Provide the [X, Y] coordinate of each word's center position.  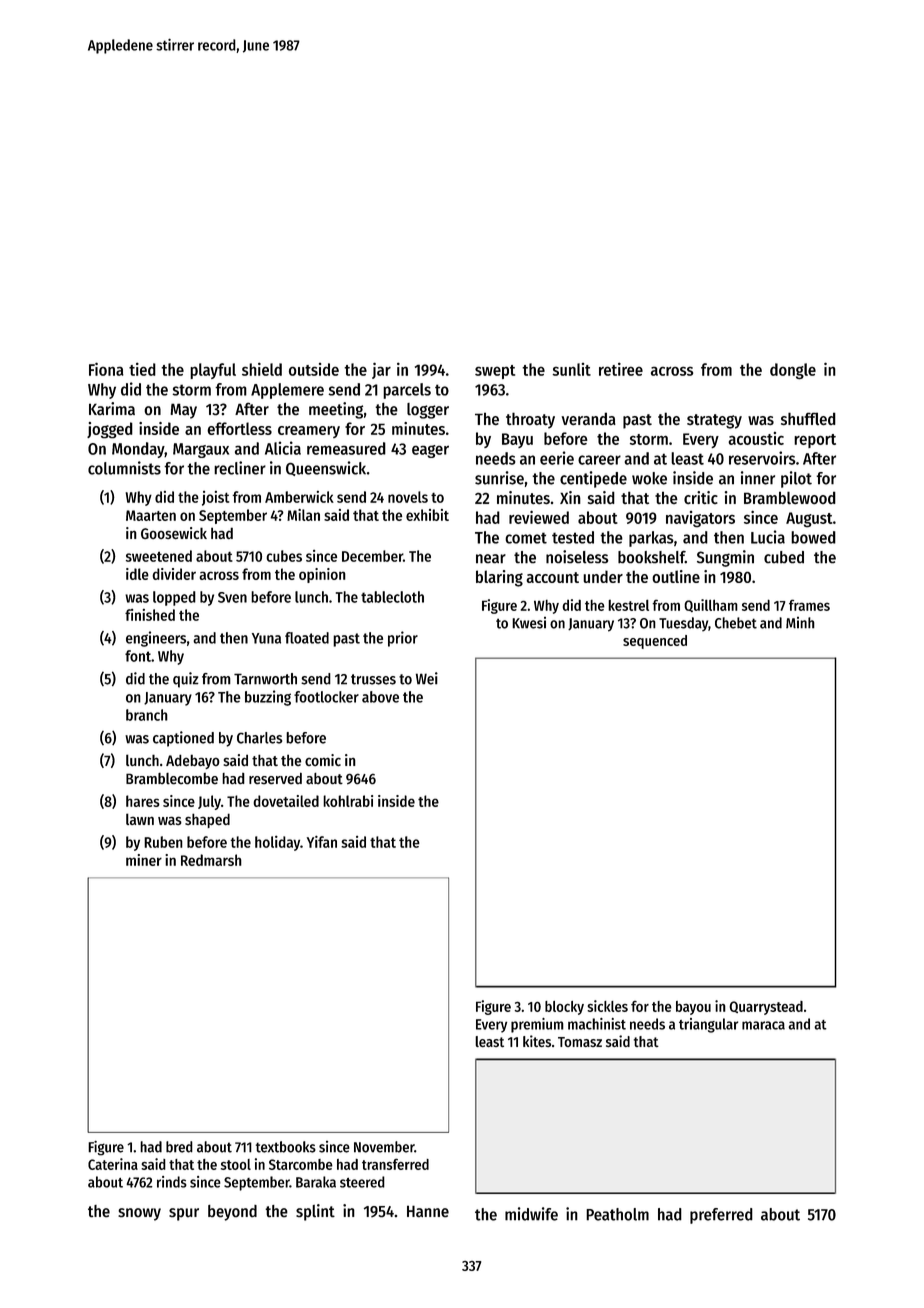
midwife [531, 1214]
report [815, 441]
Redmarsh [211, 860]
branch [147, 715]
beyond [232, 1213]
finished [150, 615]
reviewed [539, 517]
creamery [309, 432]
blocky [564, 1008]
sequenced [655, 642]
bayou [693, 1008]
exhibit [427, 515]
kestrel [628, 605]
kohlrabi [348, 801]
